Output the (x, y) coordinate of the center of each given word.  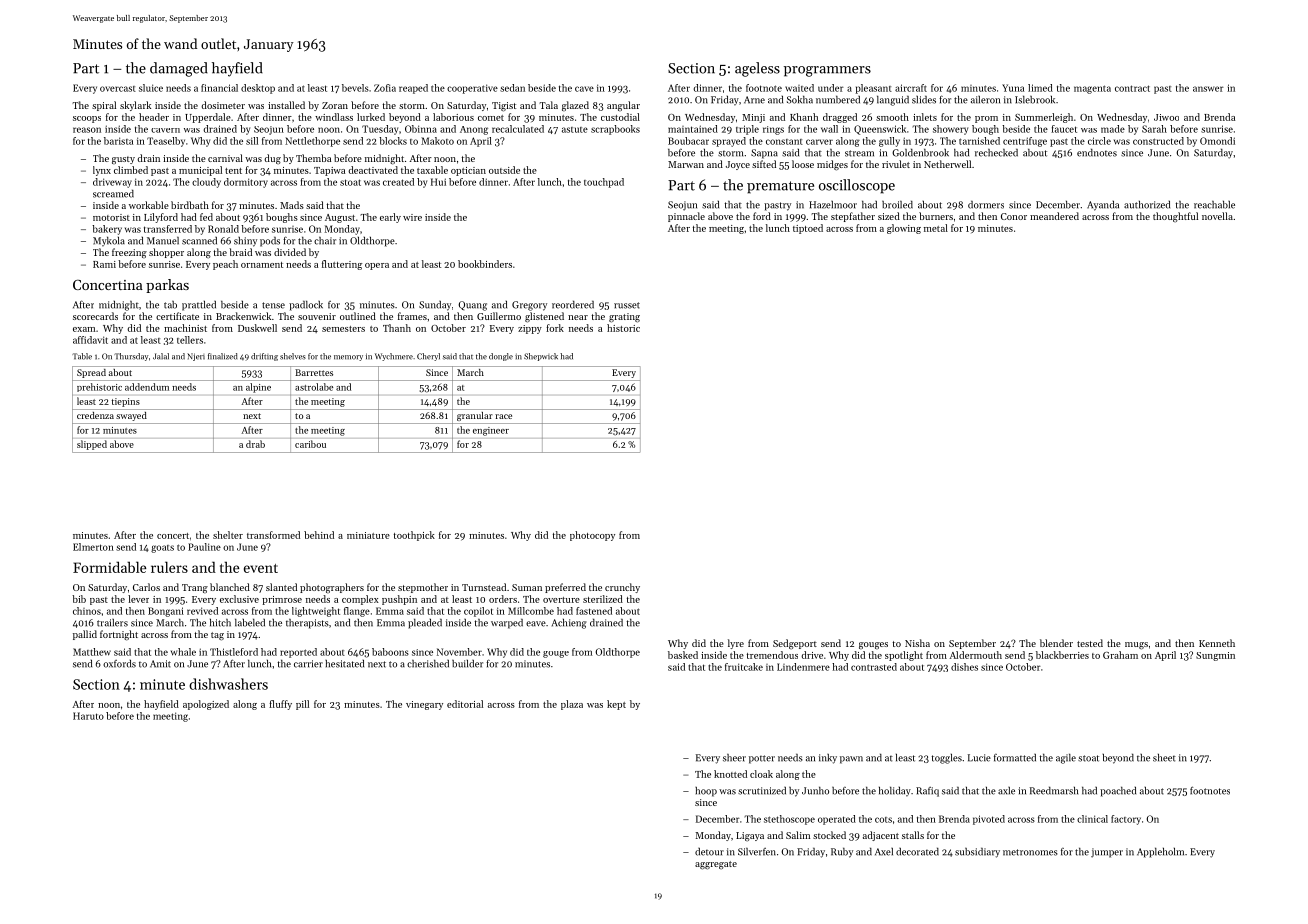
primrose (282, 600)
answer (1208, 89)
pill (302, 705)
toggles (947, 758)
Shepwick (541, 357)
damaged (179, 69)
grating (624, 318)
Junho (815, 791)
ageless (757, 69)
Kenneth (1217, 643)
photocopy (592, 536)
